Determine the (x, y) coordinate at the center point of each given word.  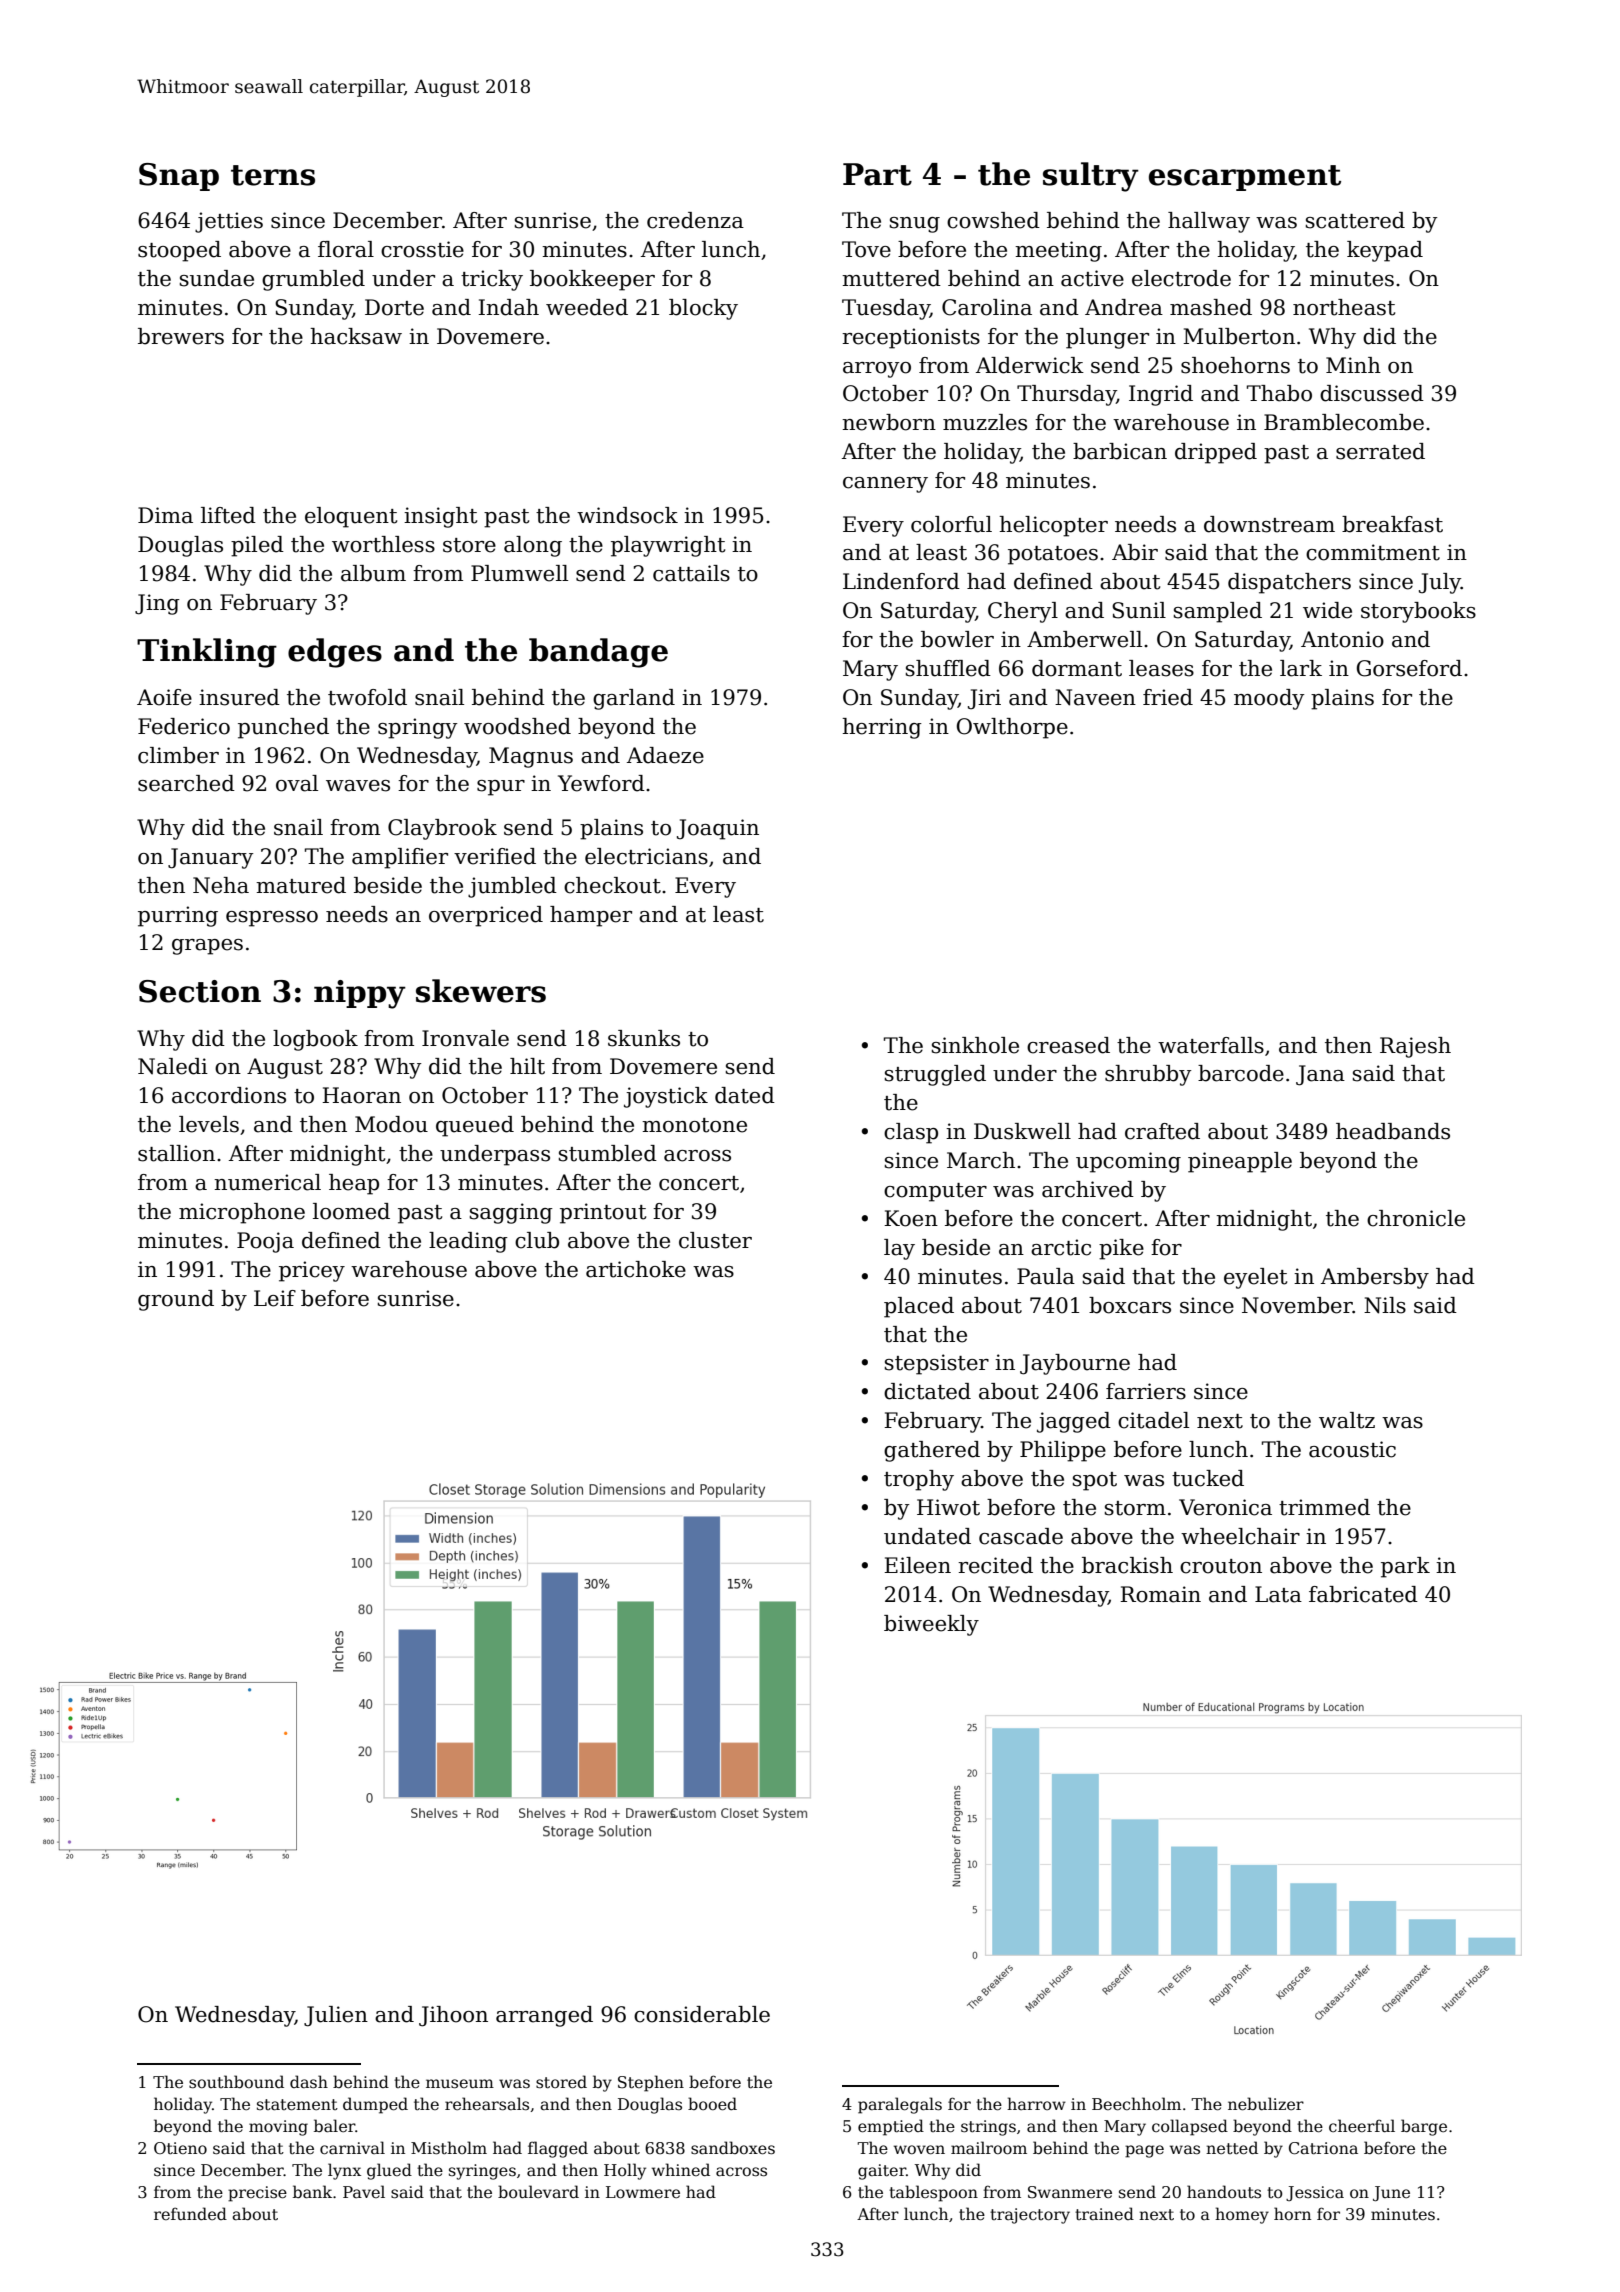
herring (882, 728)
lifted (228, 515)
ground (176, 1300)
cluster (715, 1240)
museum (460, 2083)
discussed (1372, 393)
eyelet (1255, 1278)
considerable (702, 2014)
